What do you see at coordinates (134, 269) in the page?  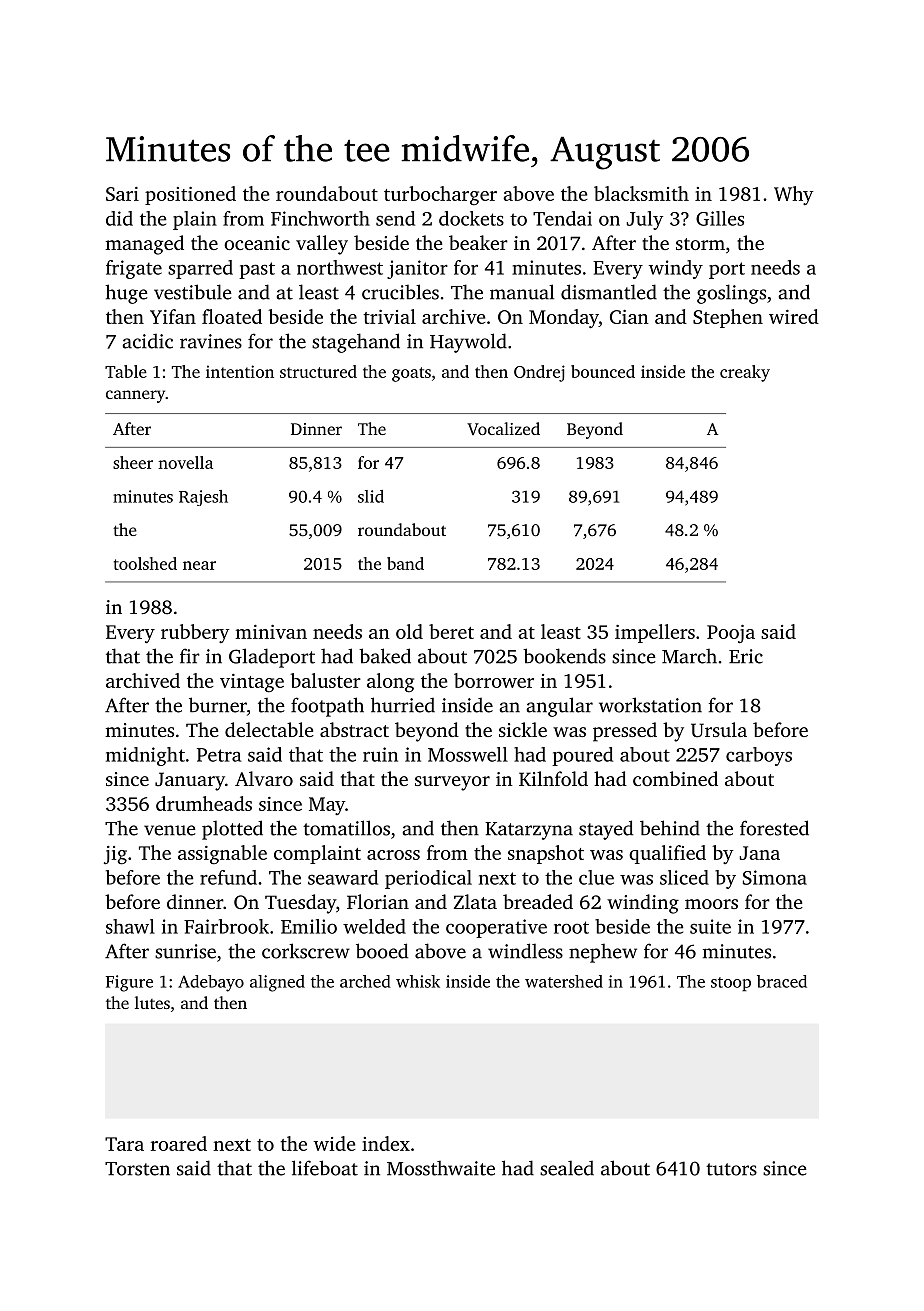 I see `frigate` at bounding box center [134, 269].
